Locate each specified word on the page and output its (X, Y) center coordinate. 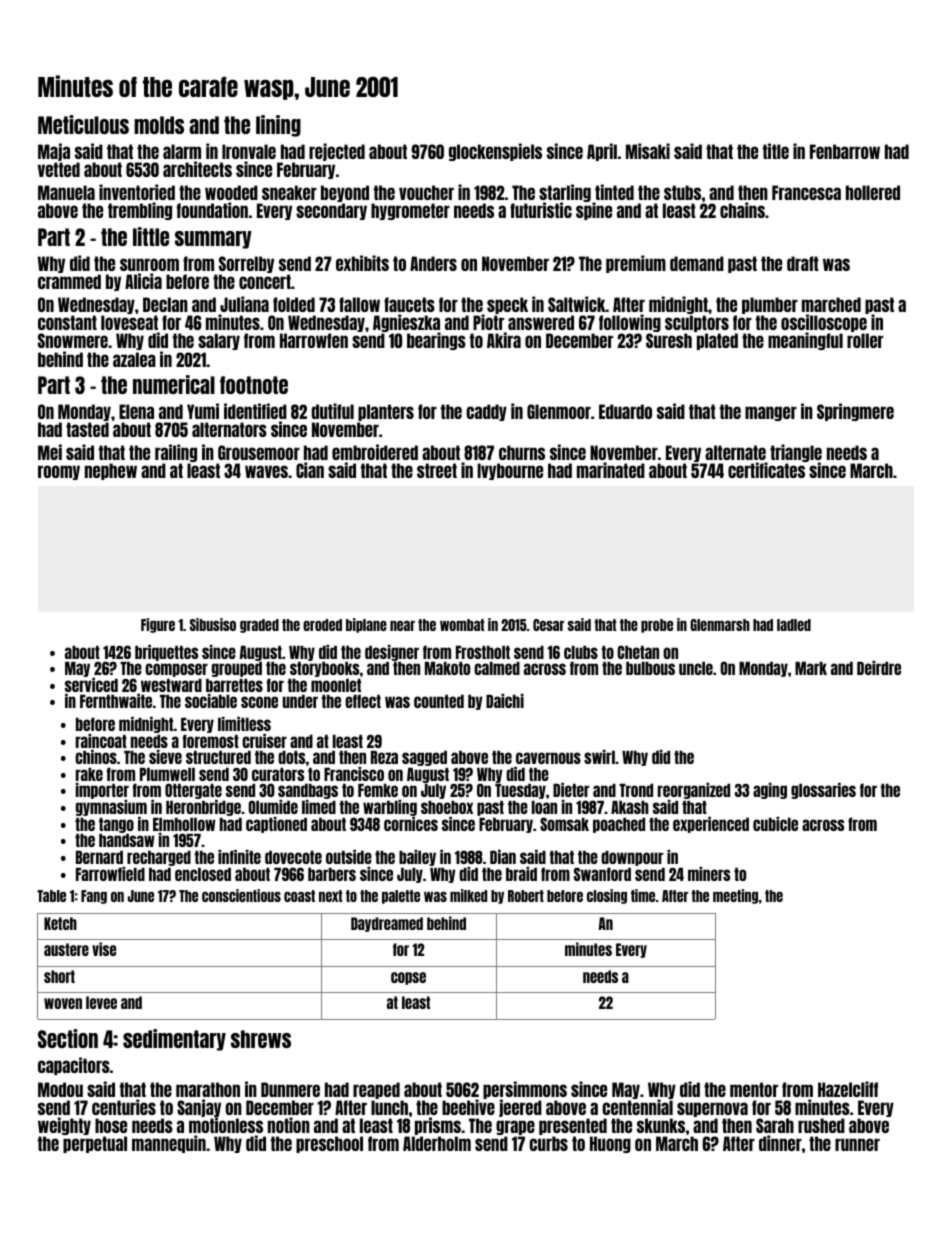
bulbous (650, 668)
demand (697, 263)
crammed (69, 281)
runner (857, 1144)
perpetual (95, 1144)
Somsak (564, 824)
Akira (504, 340)
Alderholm (437, 1143)
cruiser (264, 741)
